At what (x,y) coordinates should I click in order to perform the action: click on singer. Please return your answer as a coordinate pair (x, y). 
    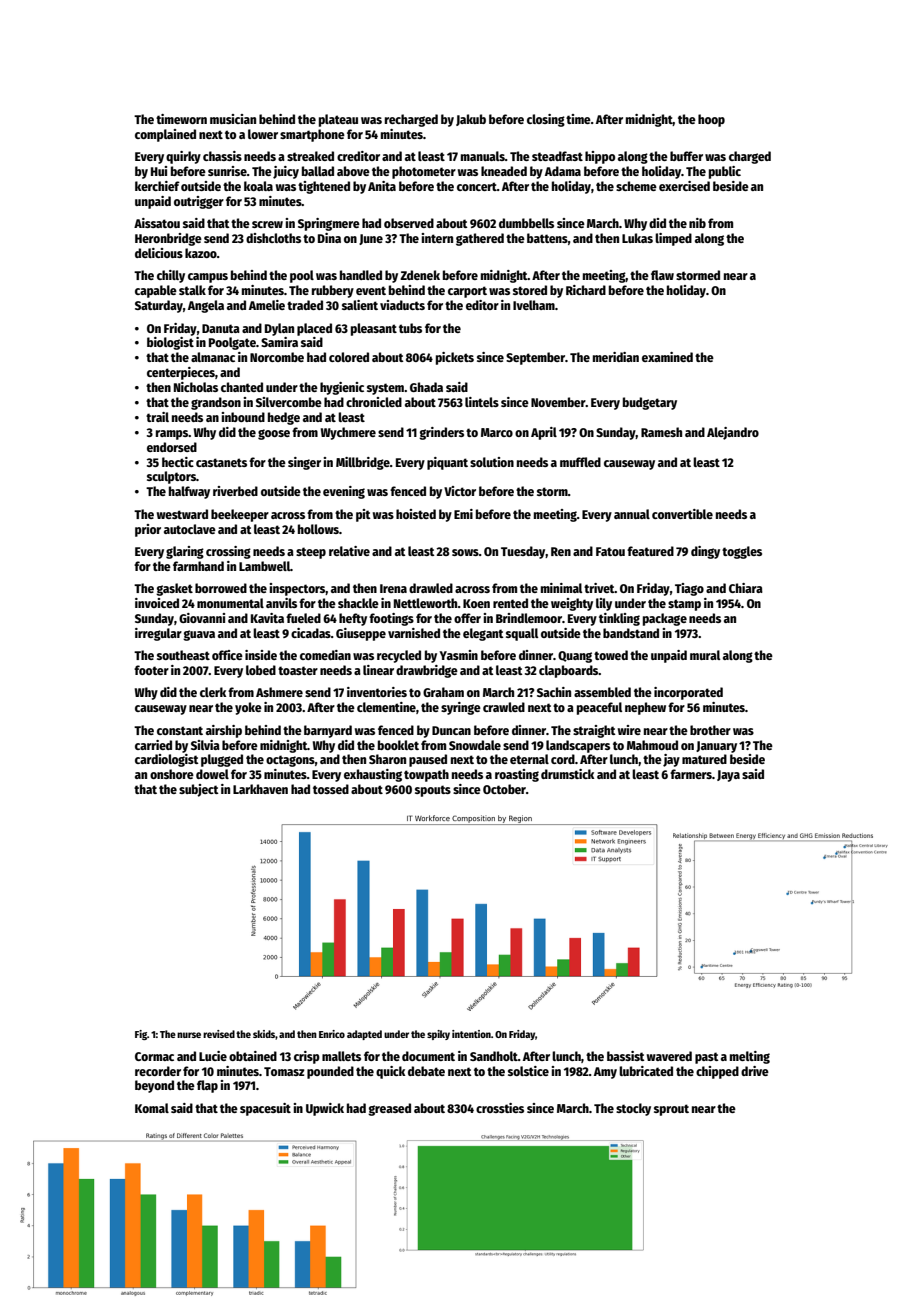
    Looking at the image, I should click on (304, 463).
